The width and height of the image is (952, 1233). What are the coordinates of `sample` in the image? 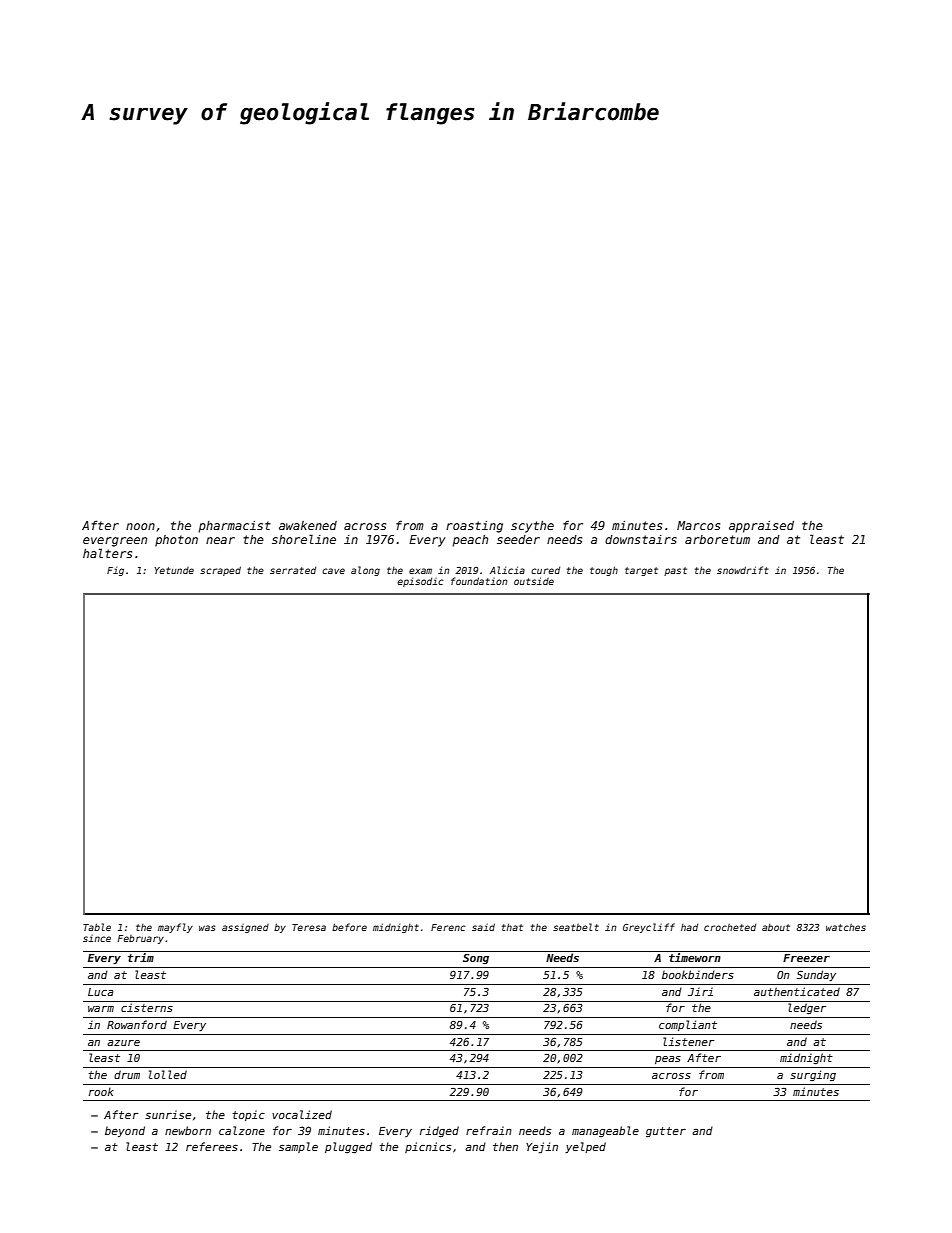 It's located at (298, 1147).
